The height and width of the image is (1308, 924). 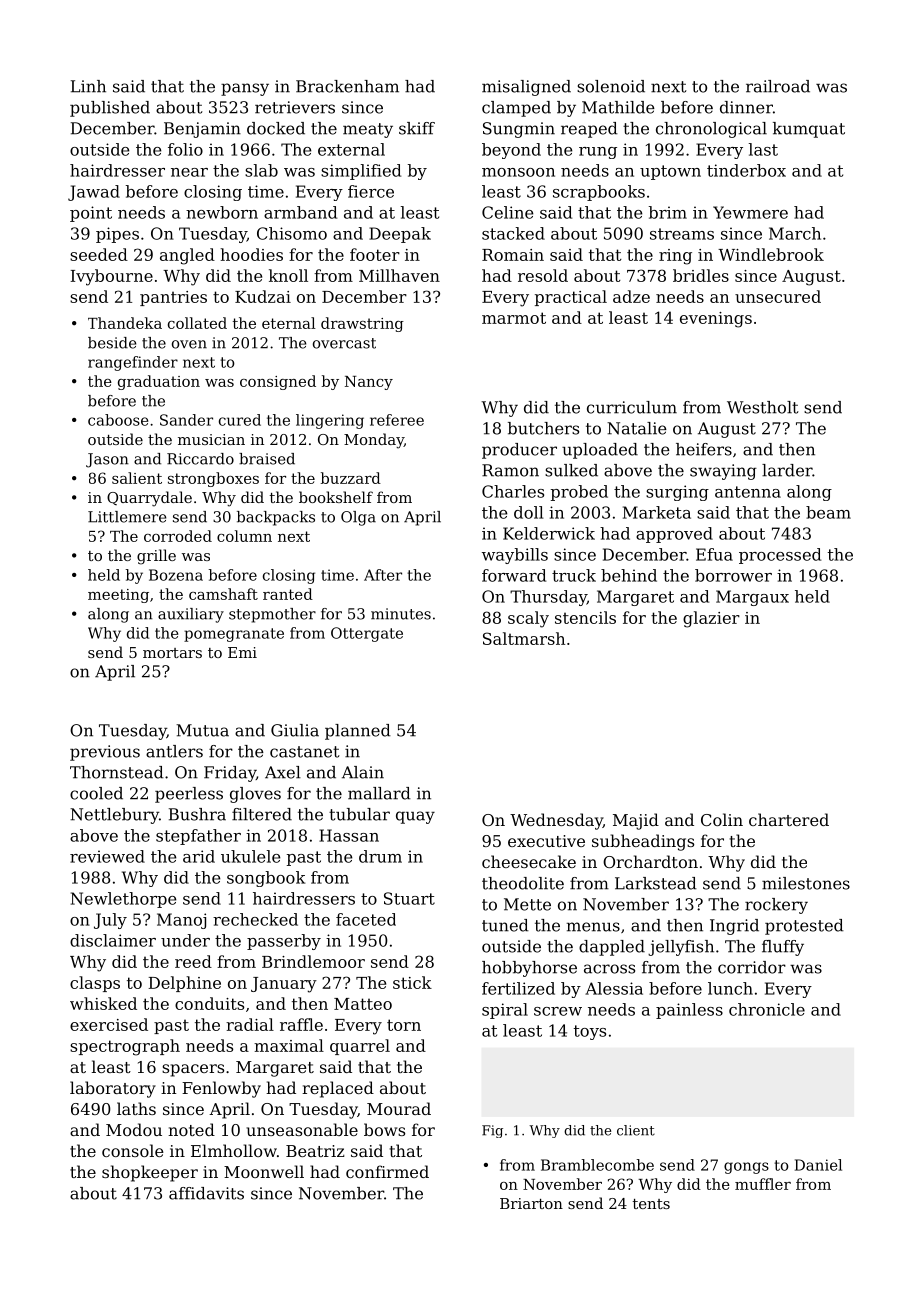 What do you see at coordinates (668, 212) in the image?
I see `brim` at bounding box center [668, 212].
